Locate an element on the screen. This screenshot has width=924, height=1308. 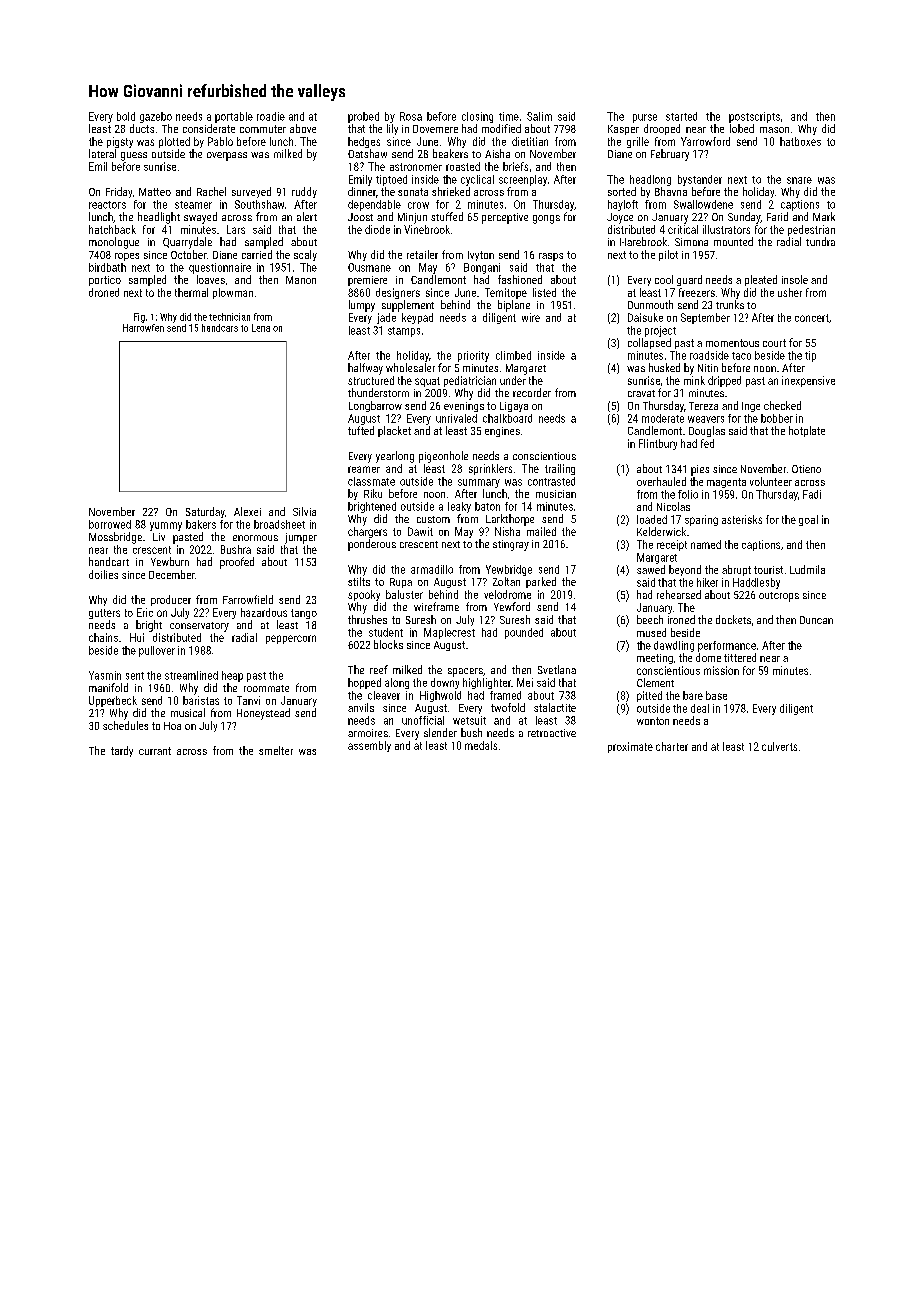
culverts is located at coordinates (779, 746).
